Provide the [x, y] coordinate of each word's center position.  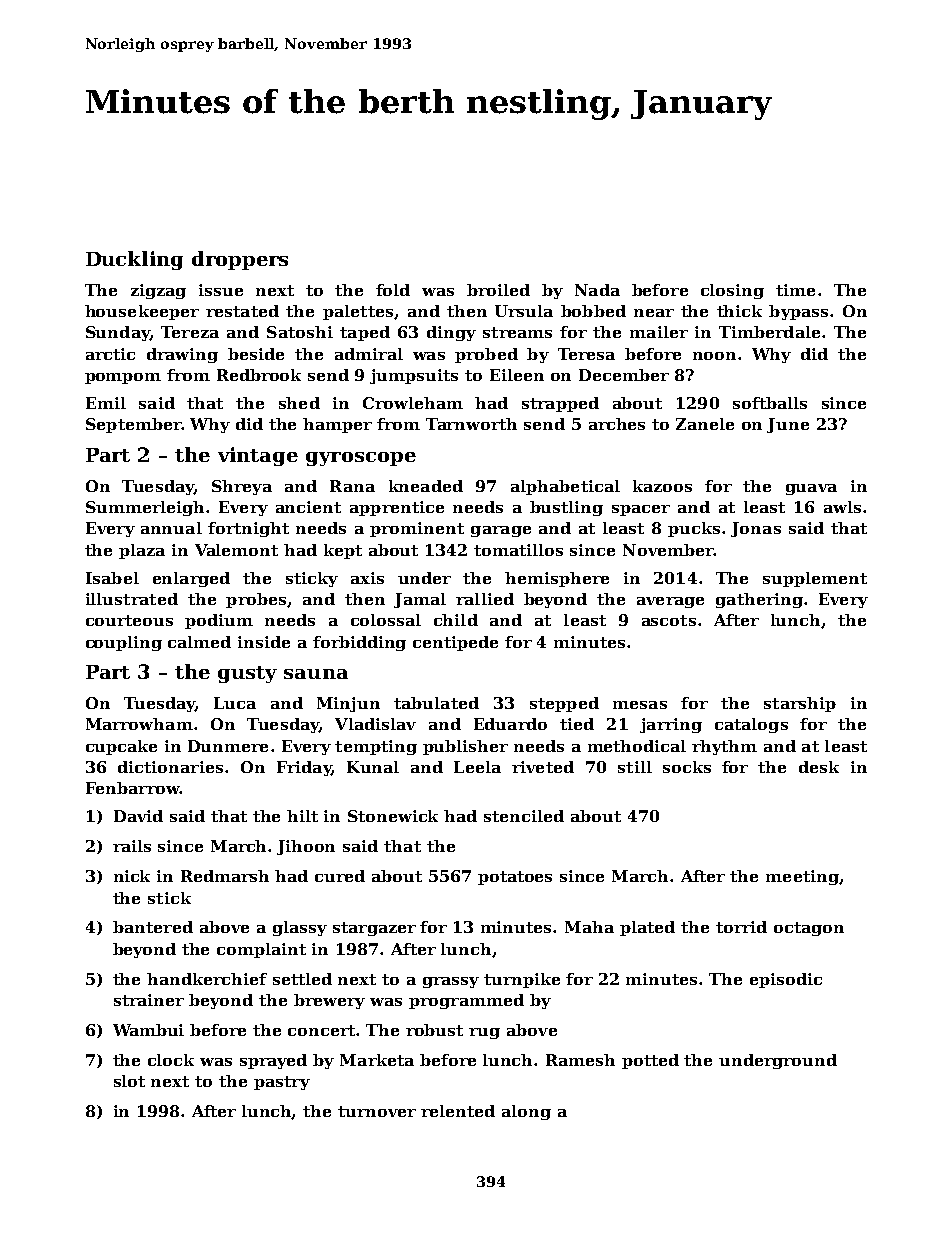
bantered [153, 927]
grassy [451, 982]
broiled [498, 290]
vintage [258, 456]
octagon [809, 929]
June [788, 425]
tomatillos [518, 550]
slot [129, 1081]
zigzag [158, 291]
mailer [659, 332]
